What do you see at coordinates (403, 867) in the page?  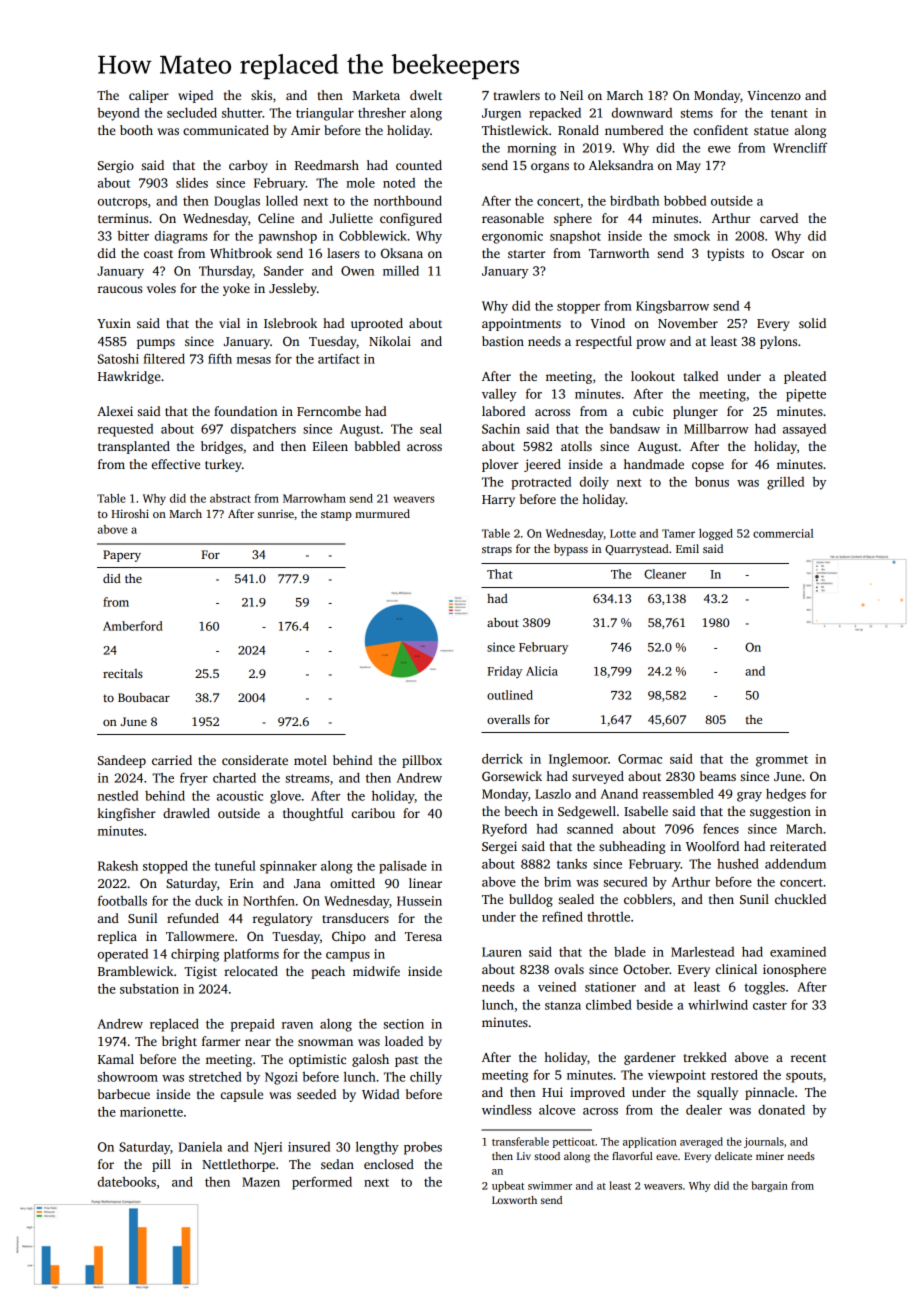 I see `palisade` at bounding box center [403, 867].
